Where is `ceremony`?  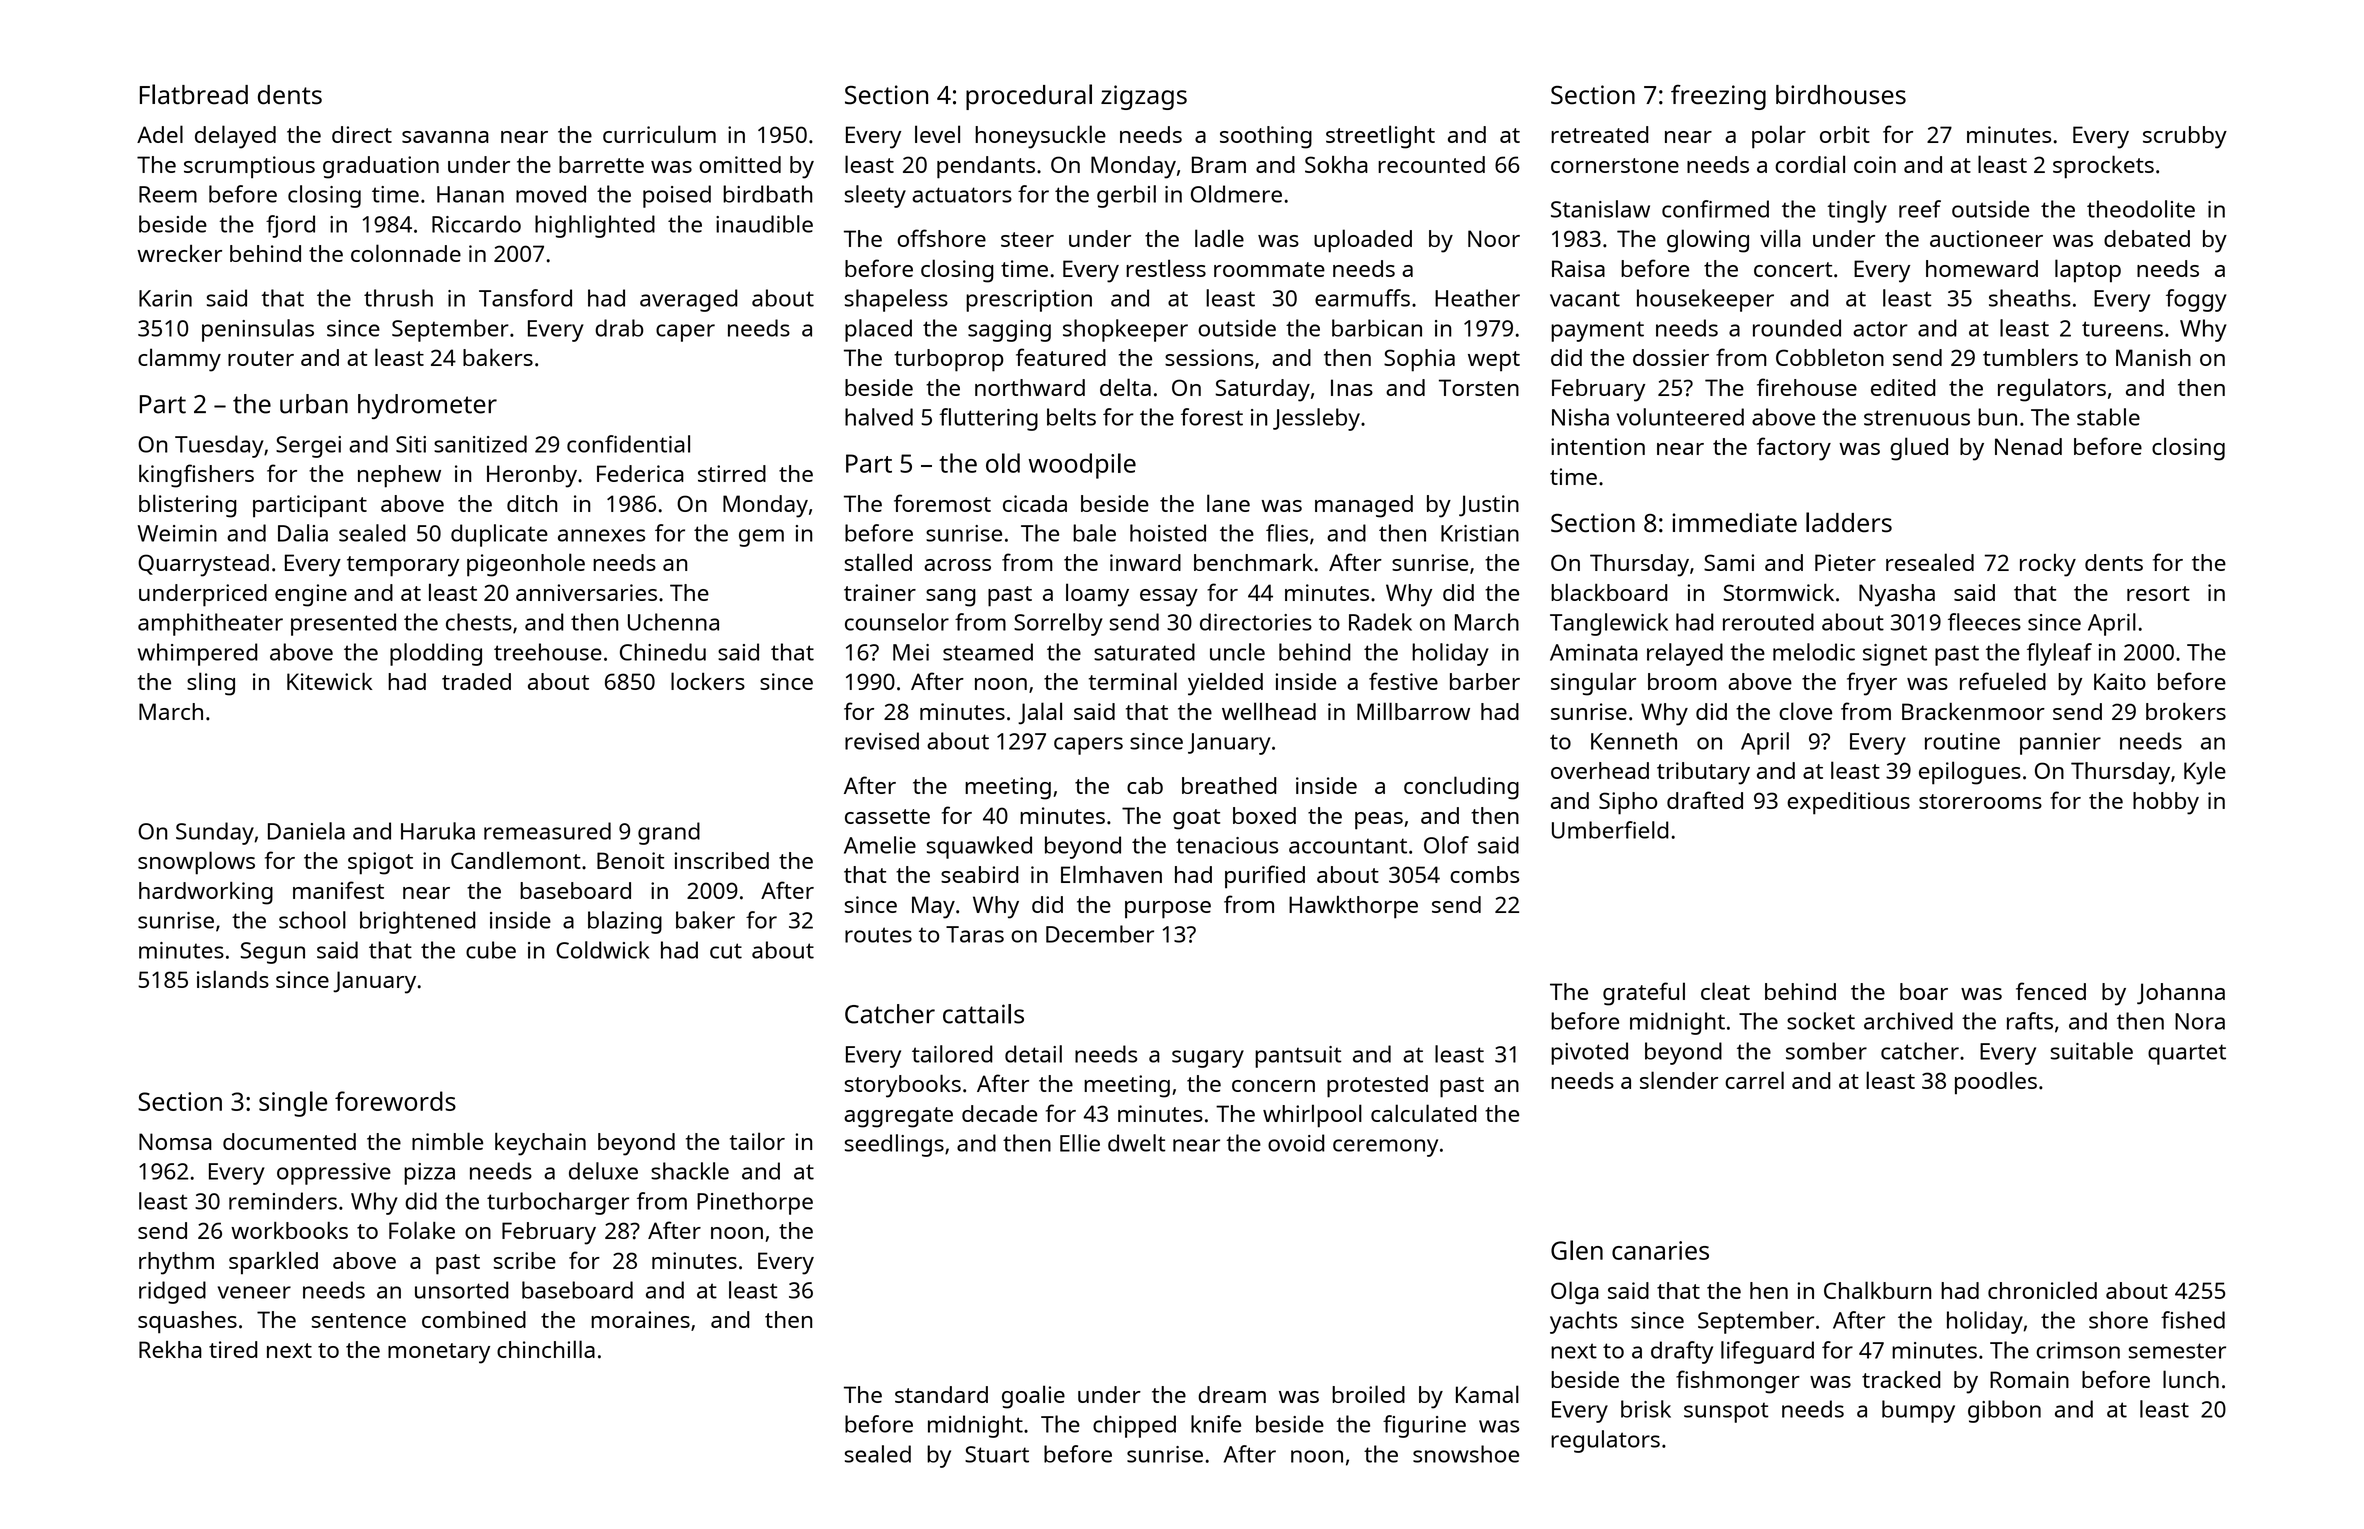 ceremony is located at coordinates (1385, 1148).
